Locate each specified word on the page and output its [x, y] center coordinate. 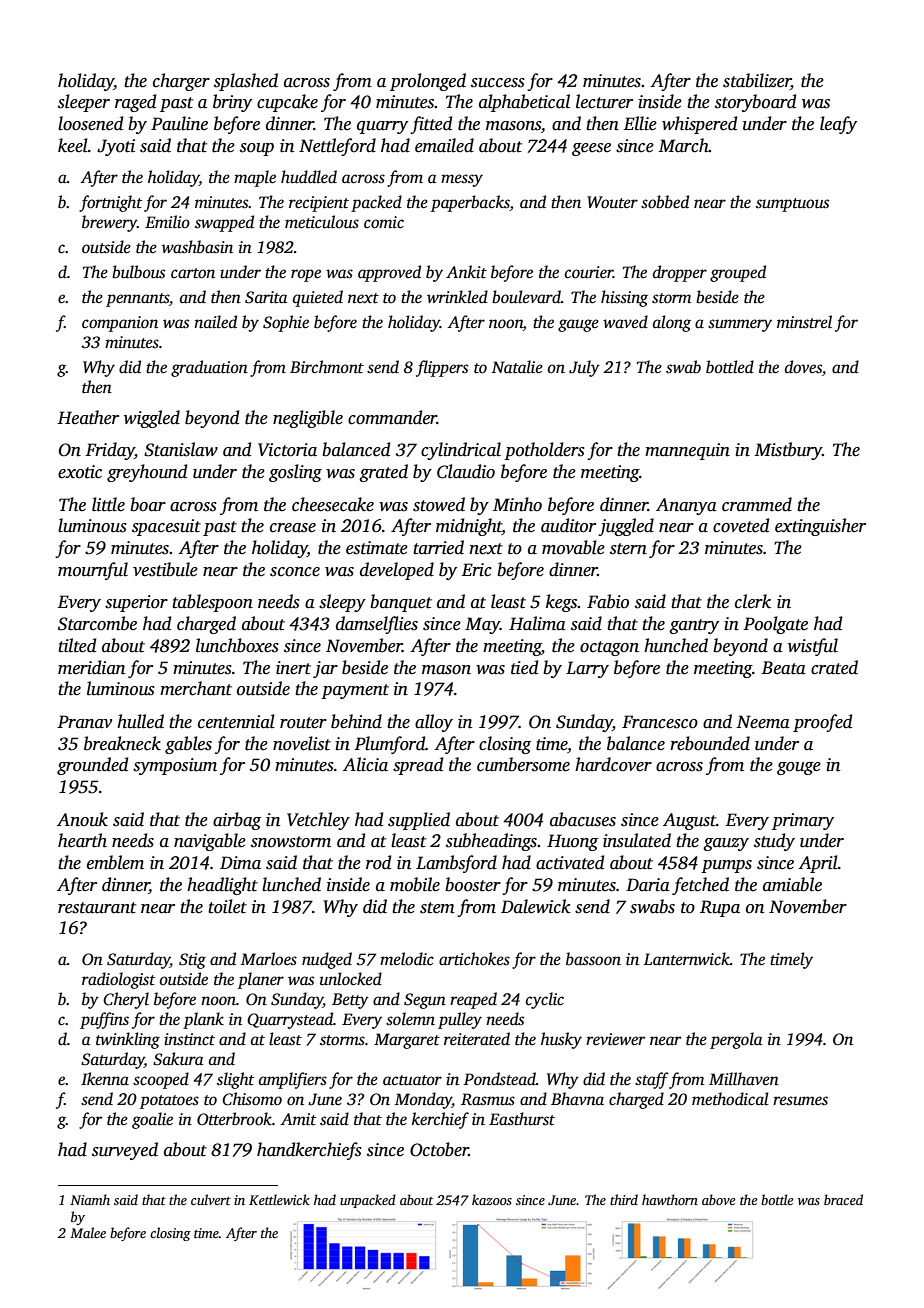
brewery [109, 223]
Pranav [84, 722]
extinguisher [820, 527]
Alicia [365, 764]
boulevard [526, 297]
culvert [211, 1199]
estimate [377, 548]
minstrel [804, 322]
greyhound [147, 473]
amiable [792, 884]
